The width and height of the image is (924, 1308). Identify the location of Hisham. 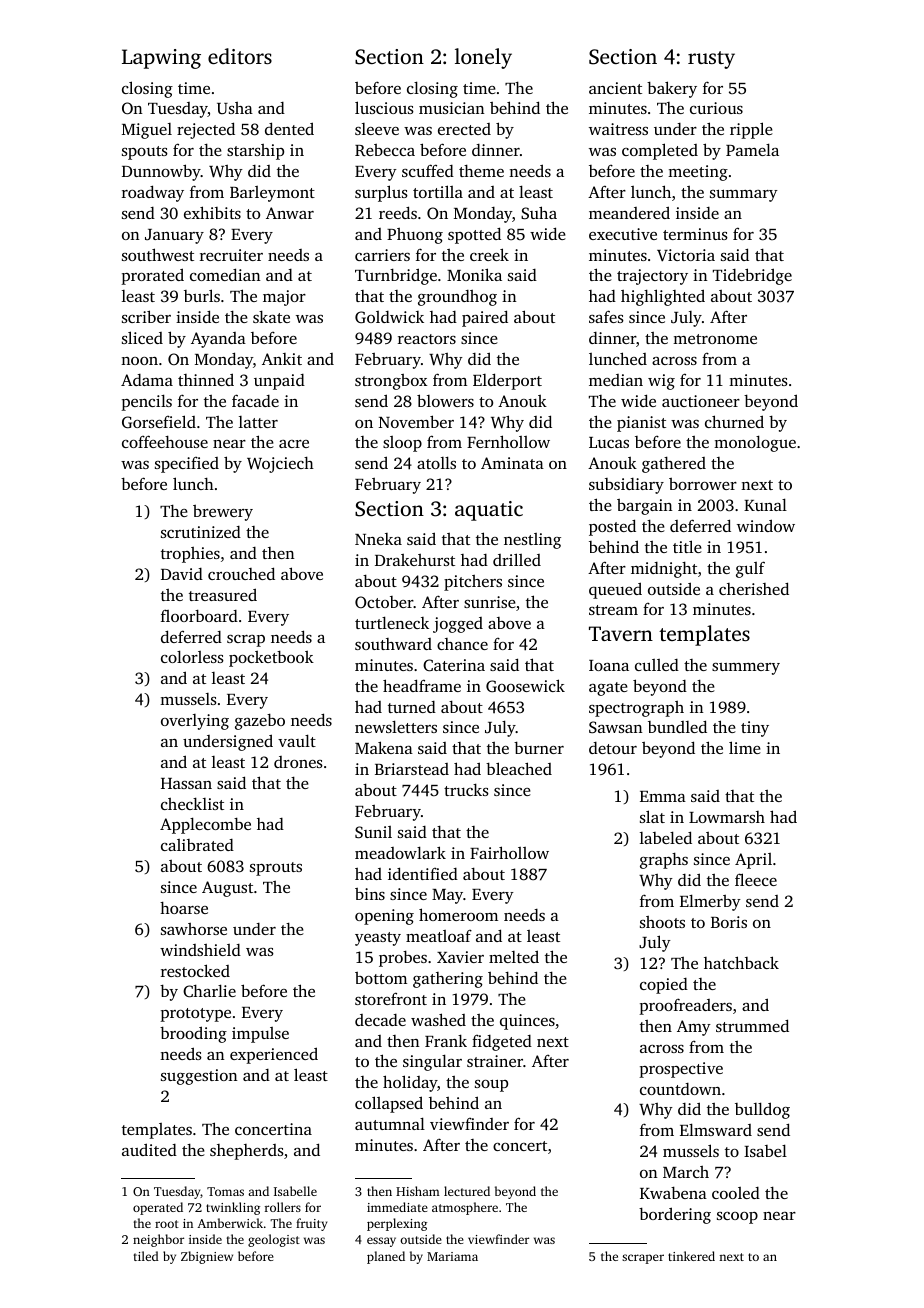
(418, 1191).
